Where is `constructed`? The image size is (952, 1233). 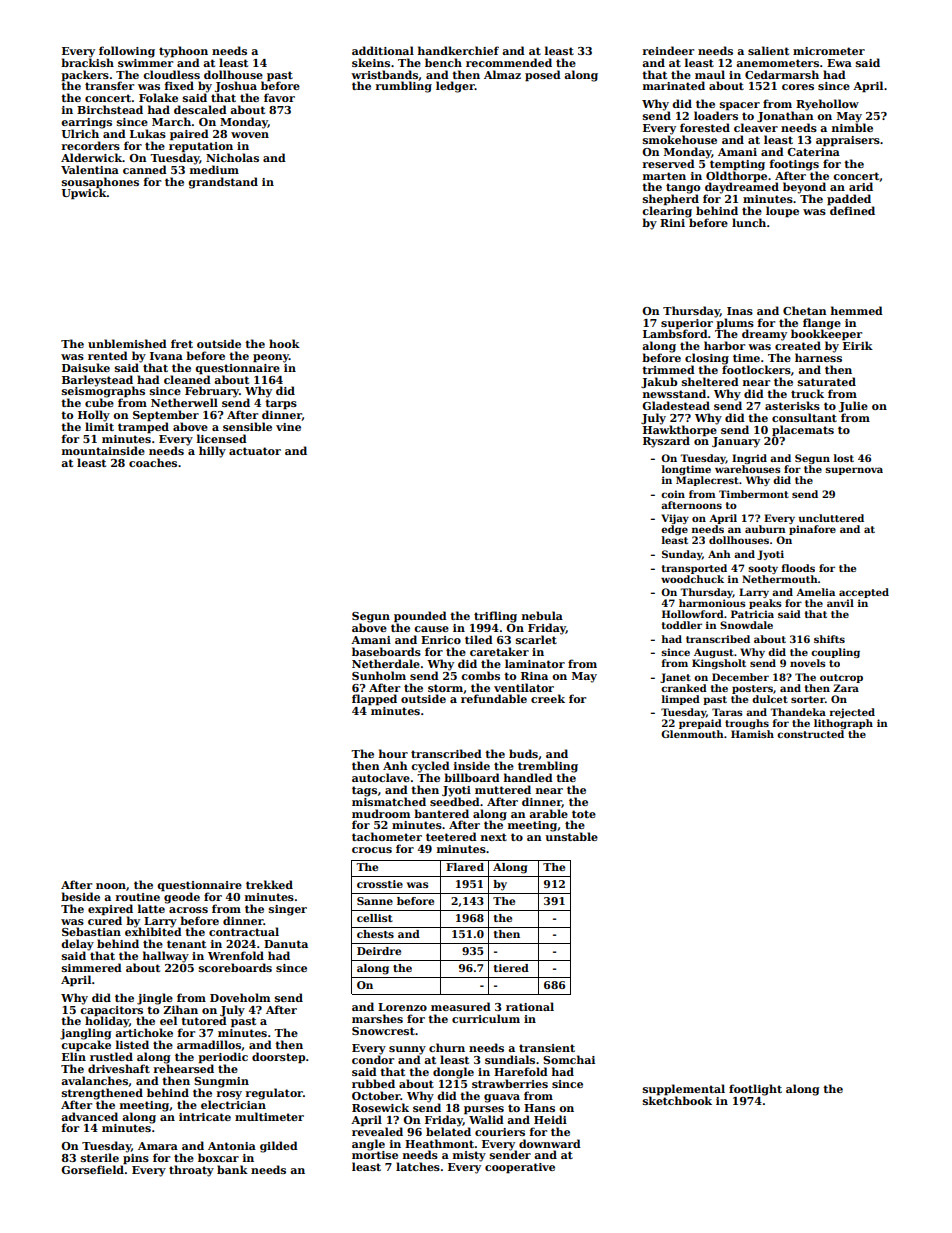
constructed is located at coordinates (810, 734).
